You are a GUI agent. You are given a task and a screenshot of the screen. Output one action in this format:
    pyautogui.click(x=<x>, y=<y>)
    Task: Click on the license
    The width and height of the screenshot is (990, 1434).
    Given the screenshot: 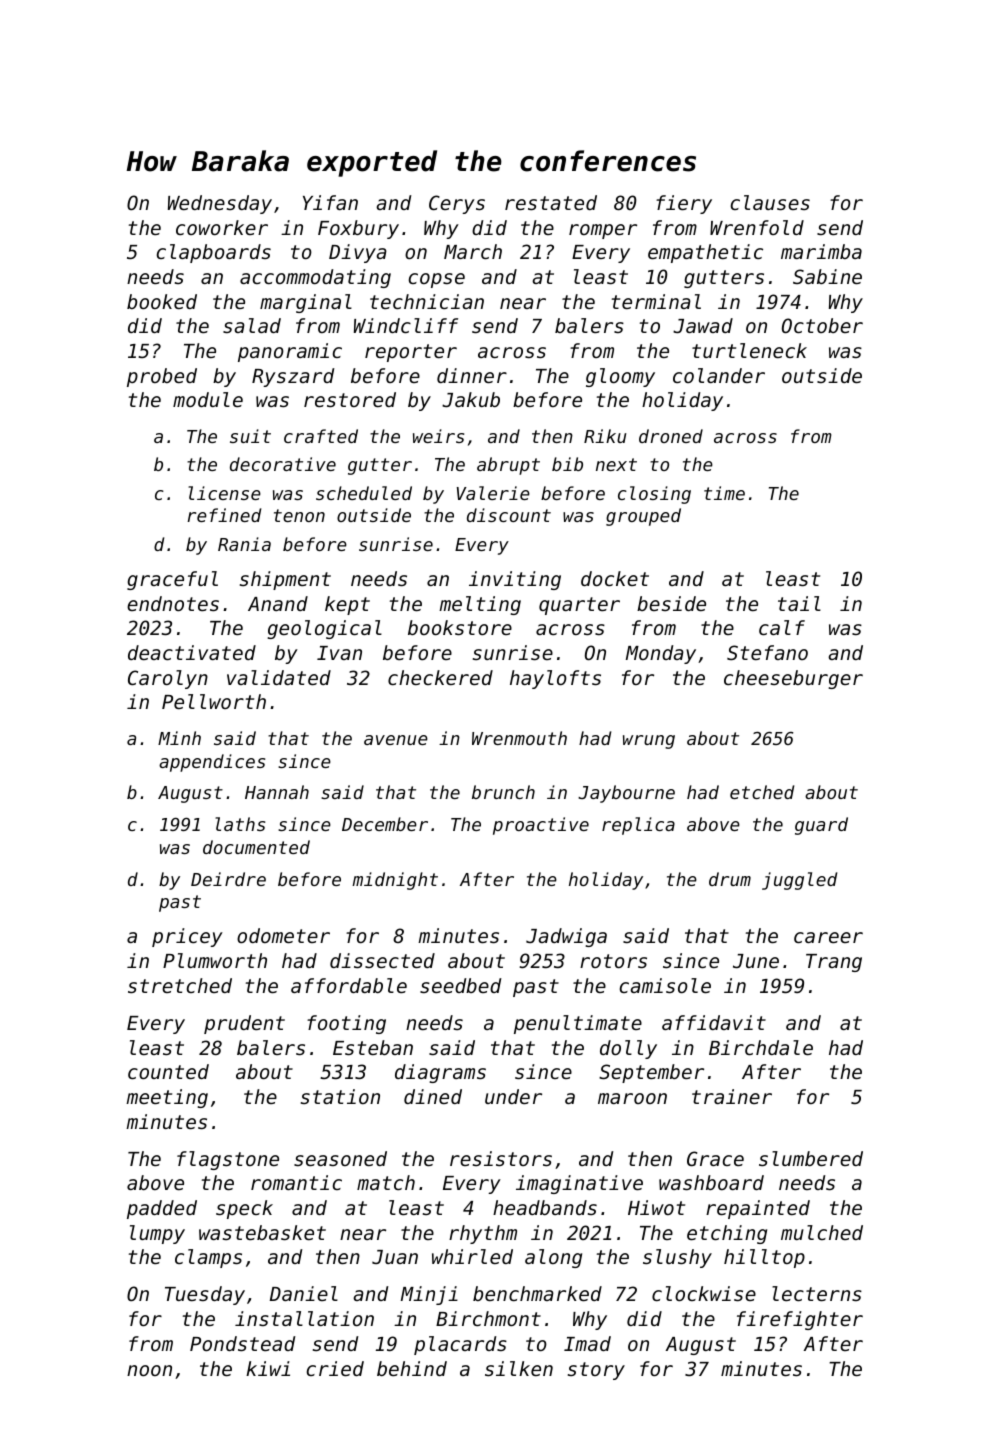 What is the action you would take?
    pyautogui.click(x=224, y=493)
